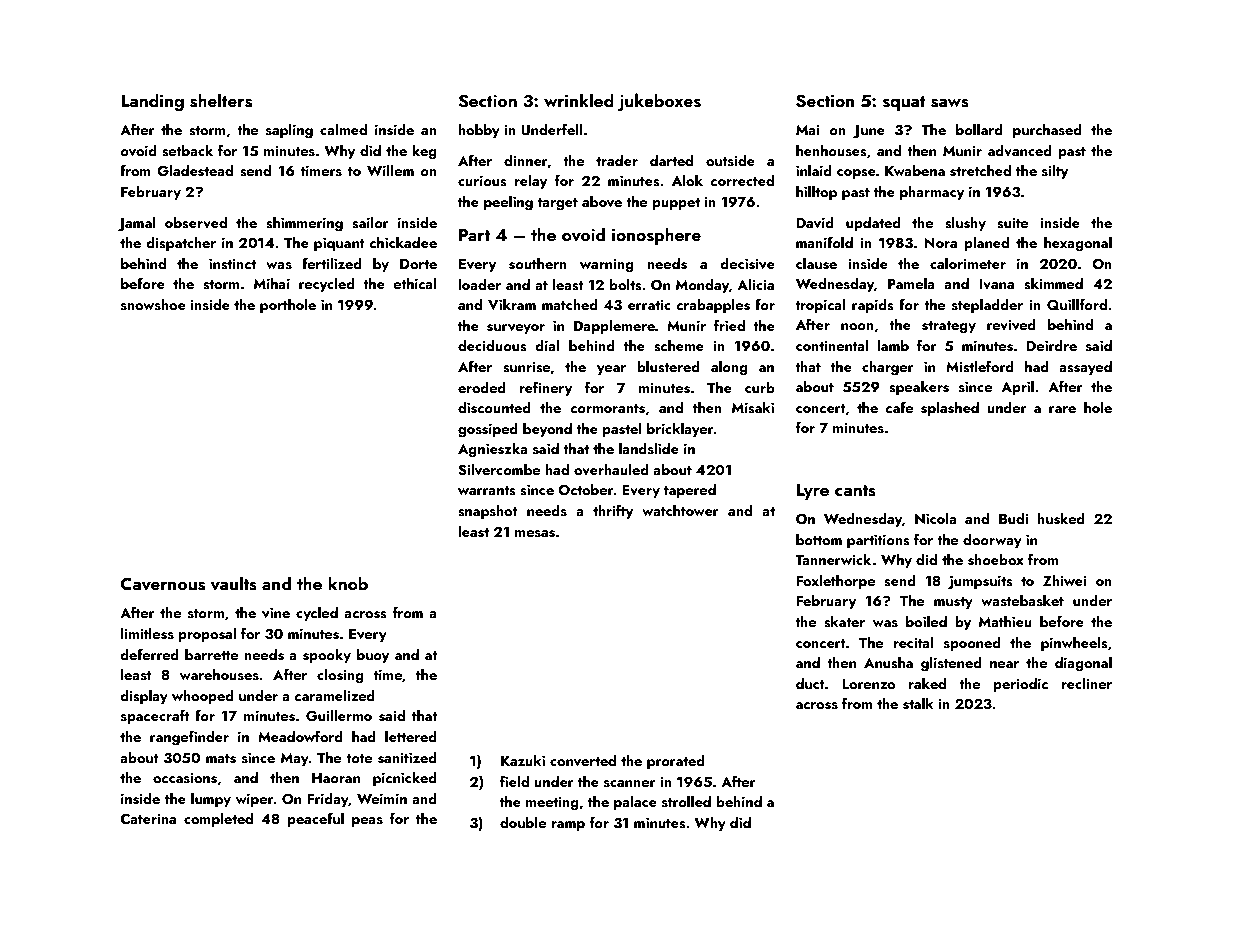 Image resolution: width=1233 pixels, height=952 pixels. What do you see at coordinates (659, 102) in the image?
I see `jukeboxes` at bounding box center [659, 102].
